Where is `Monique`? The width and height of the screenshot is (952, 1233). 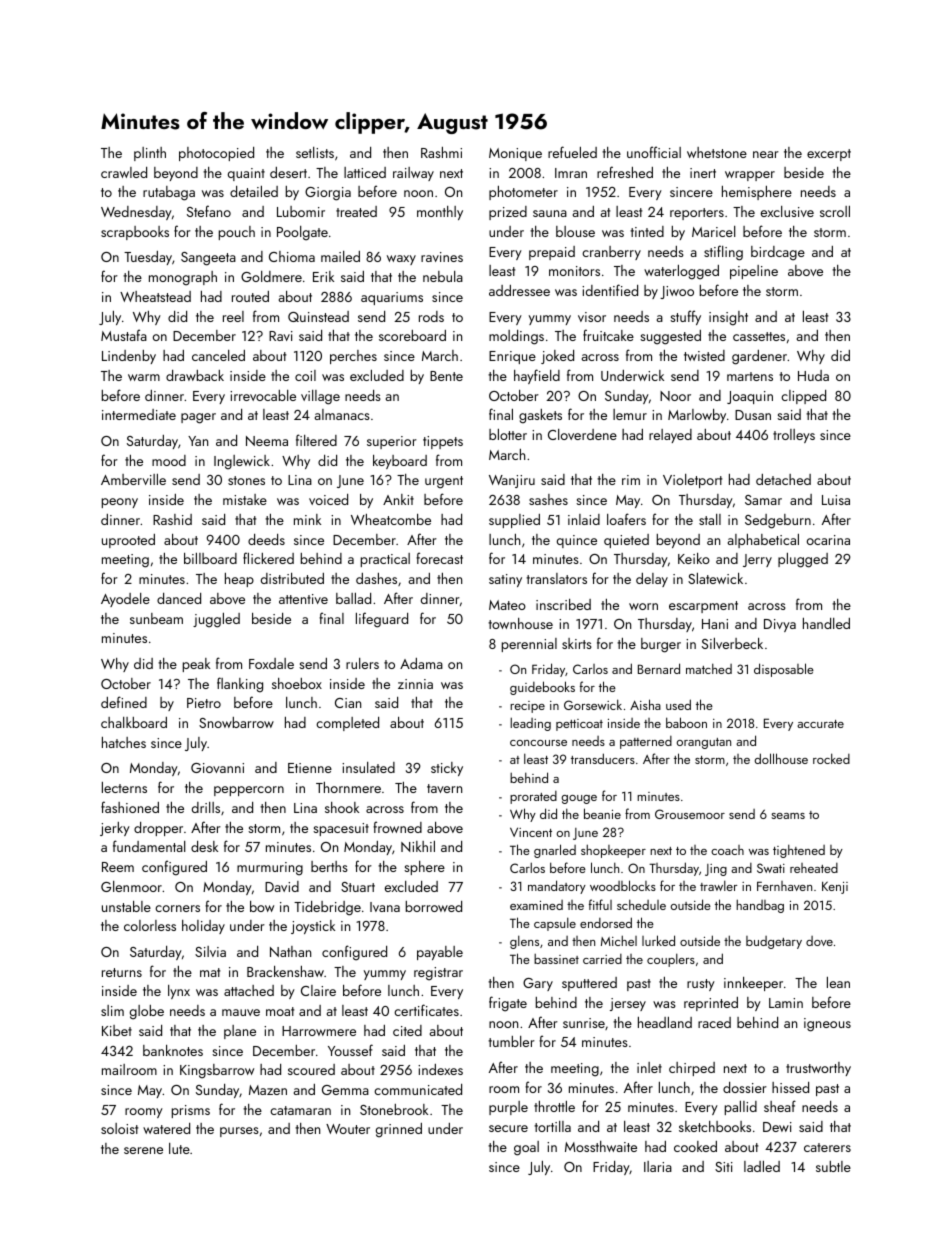 Monique is located at coordinates (515, 154).
